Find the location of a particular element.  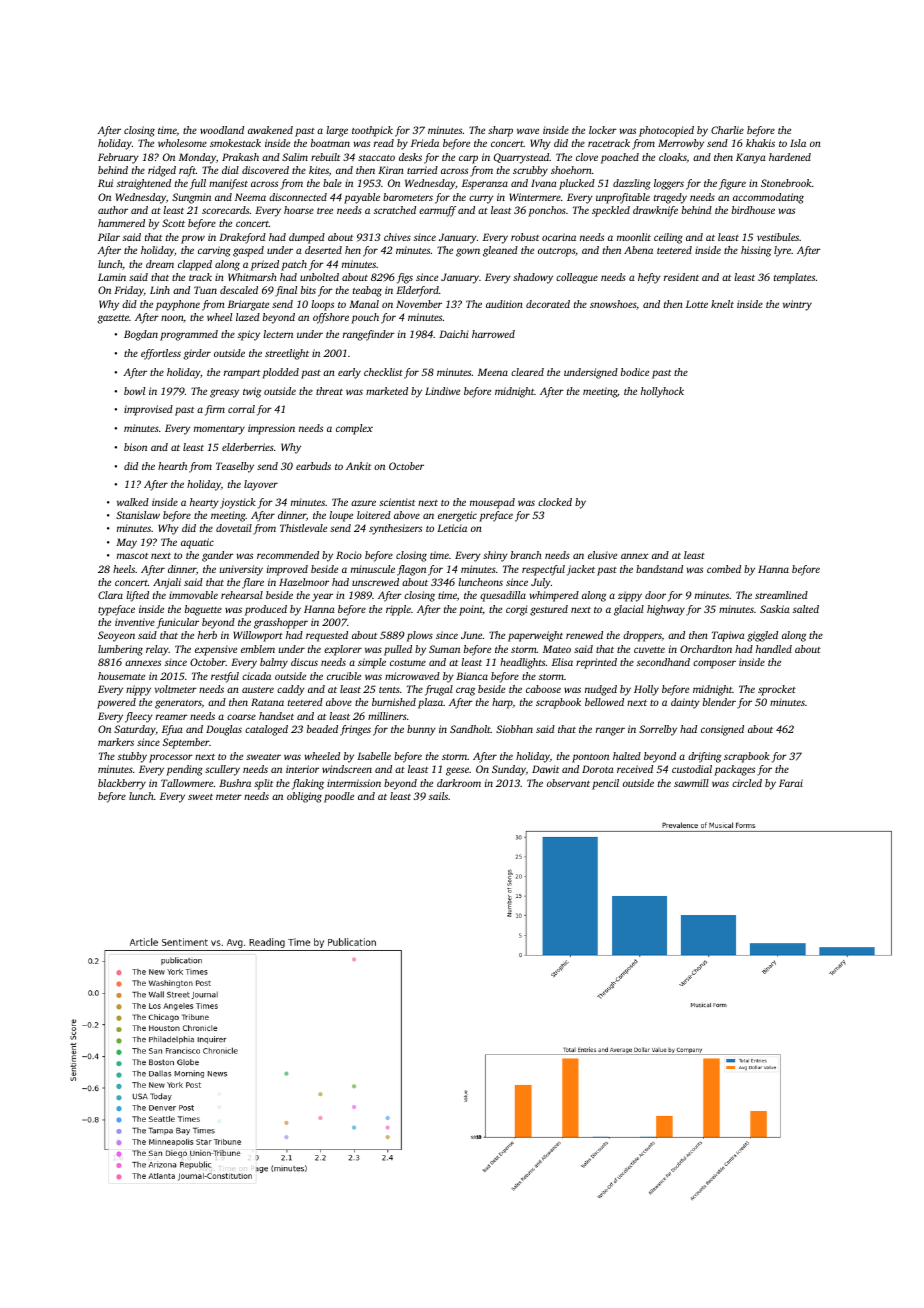

knelt is located at coordinates (722, 304).
